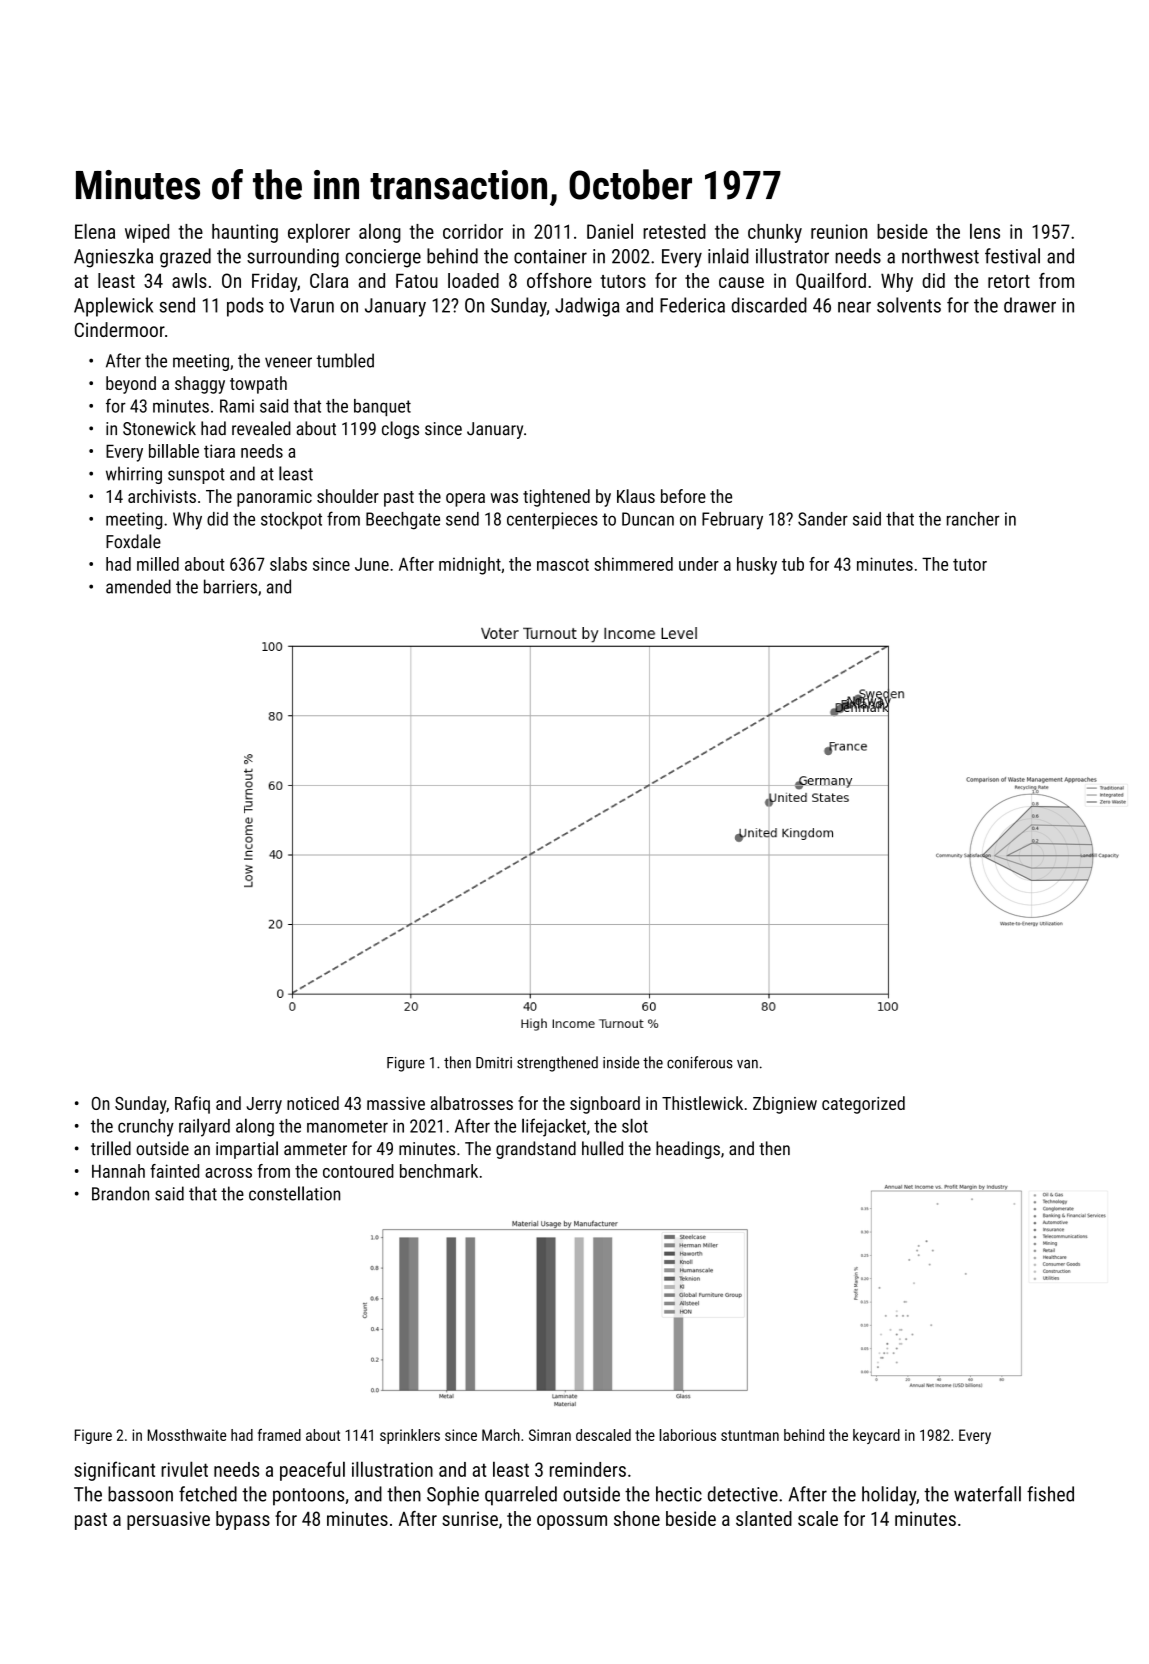 The width and height of the screenshot is (1149, 1664). Describe the element at coordinates (863, 1105) in the screenshot. I see `categorized` at that location.
